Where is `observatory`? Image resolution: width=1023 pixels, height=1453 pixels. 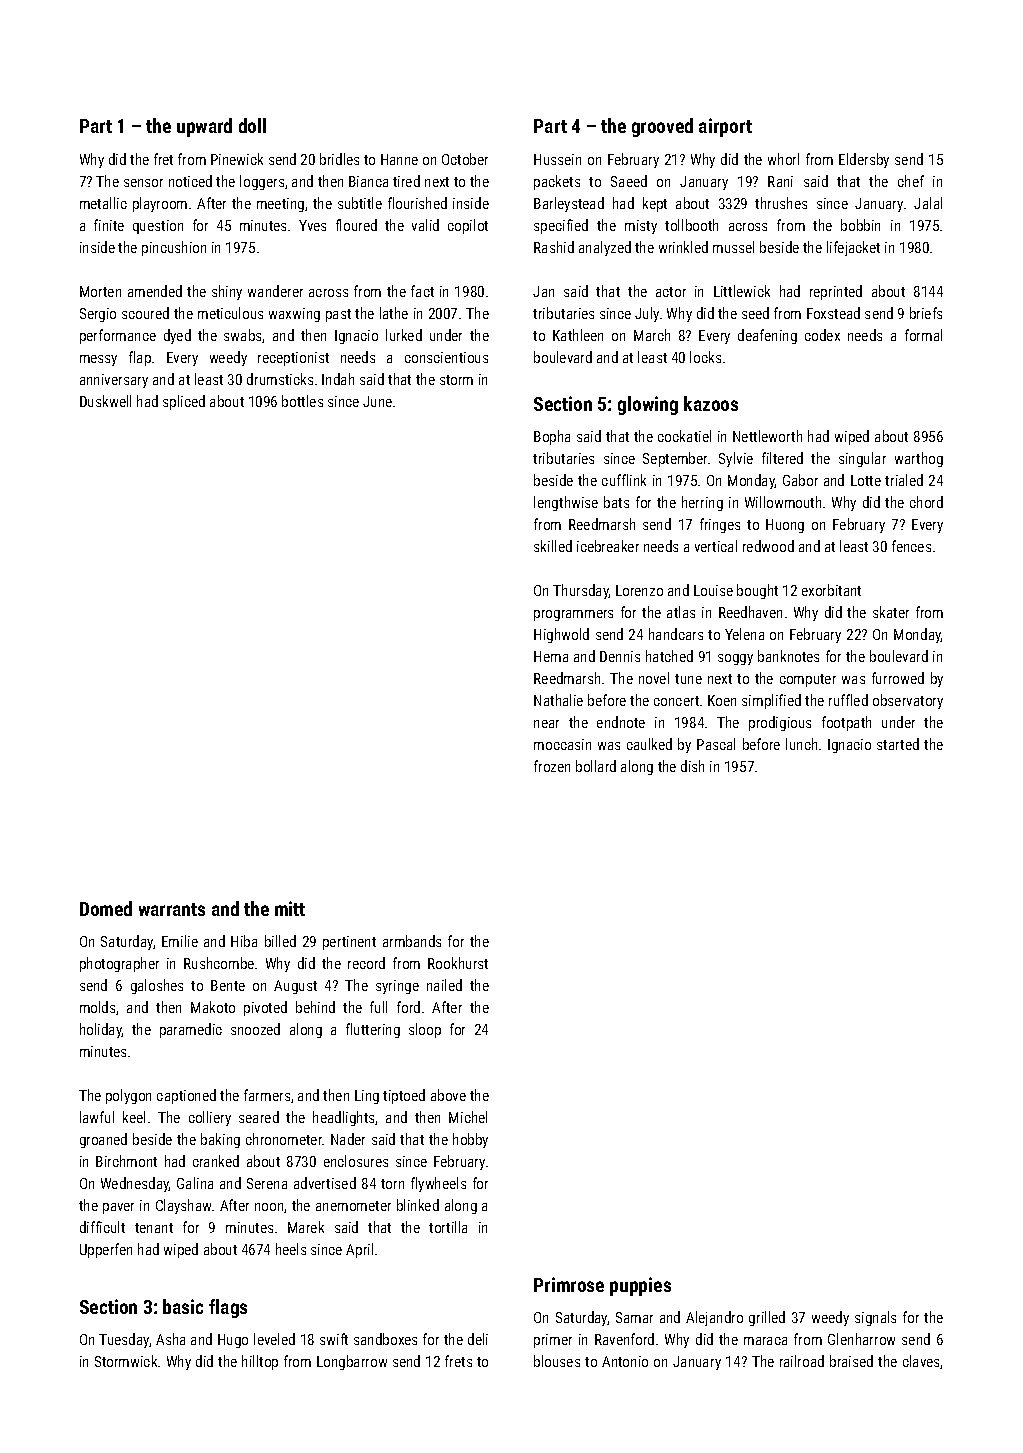 observatory is located at coordinates (908, 701).
